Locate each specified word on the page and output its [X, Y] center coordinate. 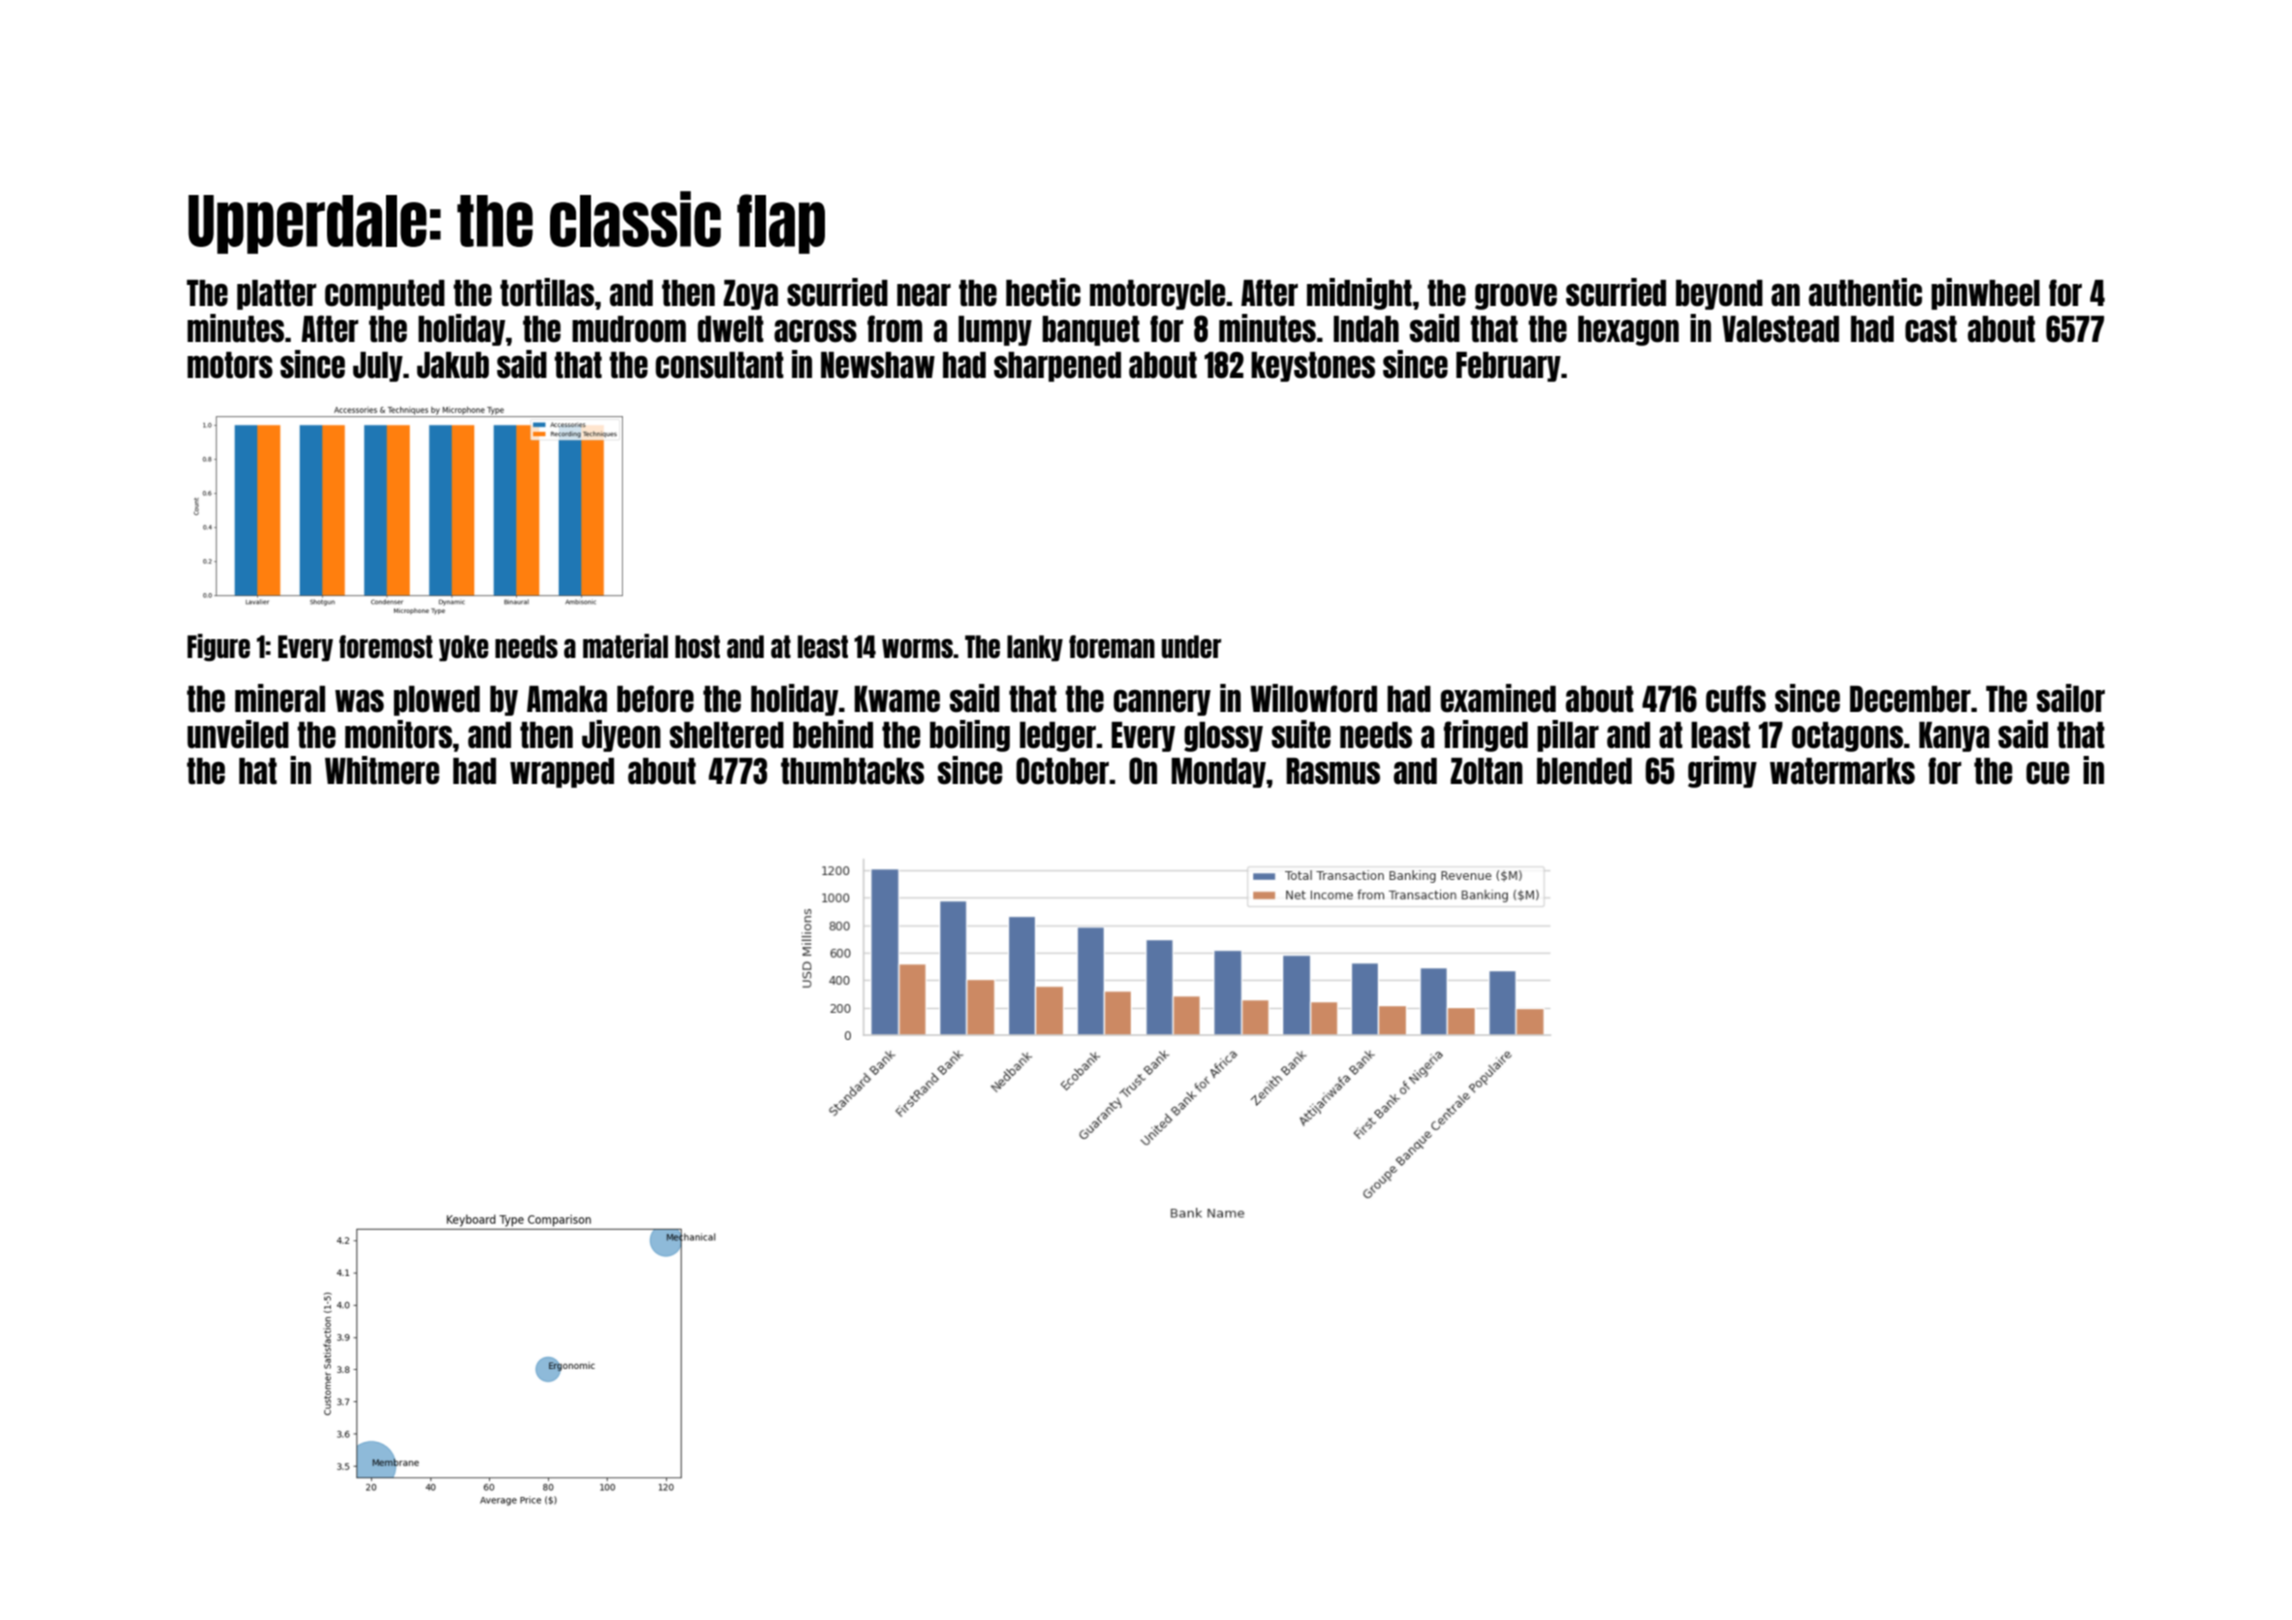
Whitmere [382, 770]
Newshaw [878, 365]
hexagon [1628, 331]
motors [230, 365]
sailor [2071, 698]
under [1191, 646]
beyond [1719, 295]
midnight [1359, 294]
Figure [218, 647]
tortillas [547, 292]
